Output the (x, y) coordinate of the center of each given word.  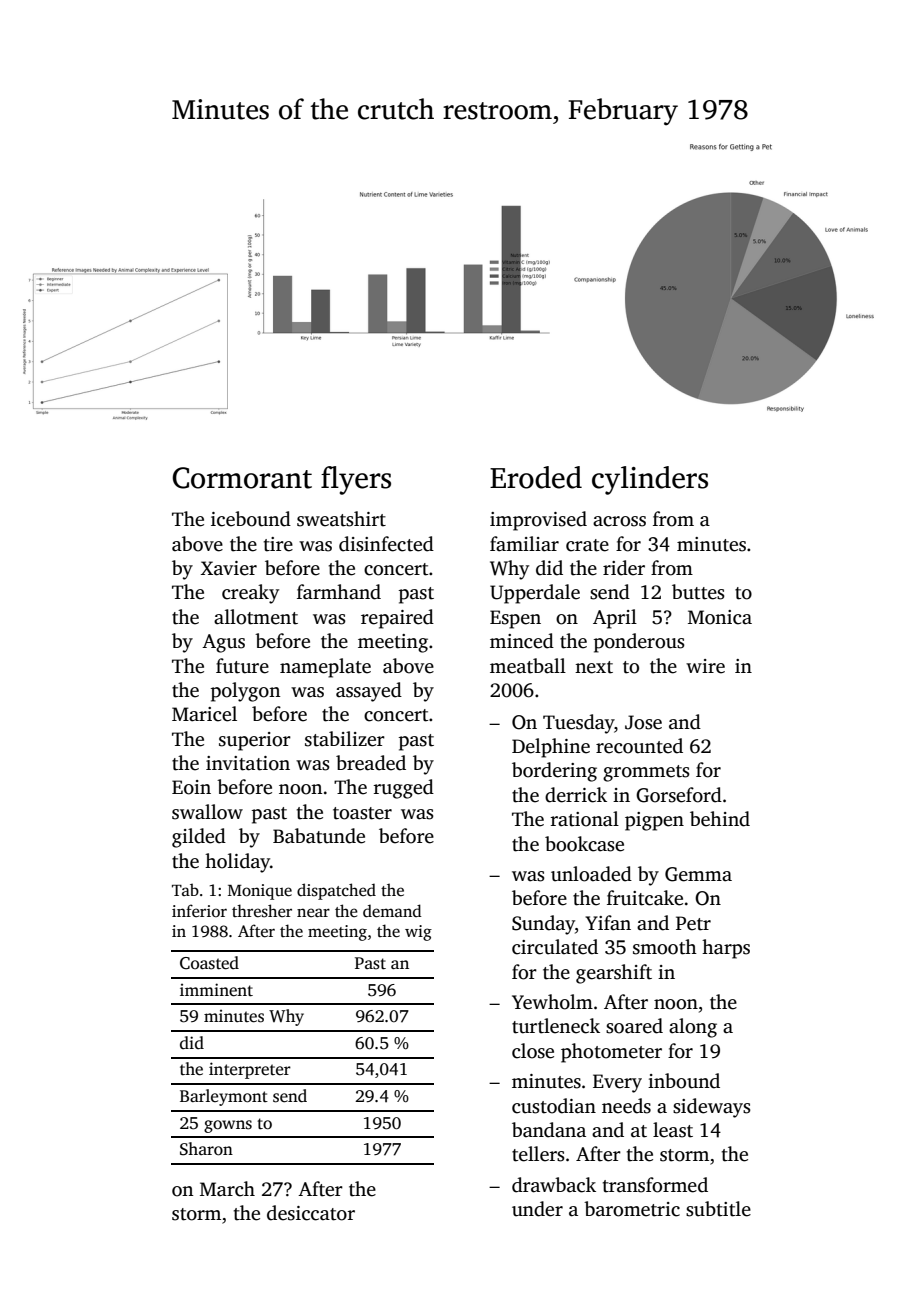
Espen (515, 619)
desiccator (311, 1213)
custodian (554, 1106)
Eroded (536, 477)
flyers (356, 480)
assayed (369, 692)
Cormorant (242, 478)
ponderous (639, 643)
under (537, 1209)
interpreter (250, 1070)
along (693, 1028)
